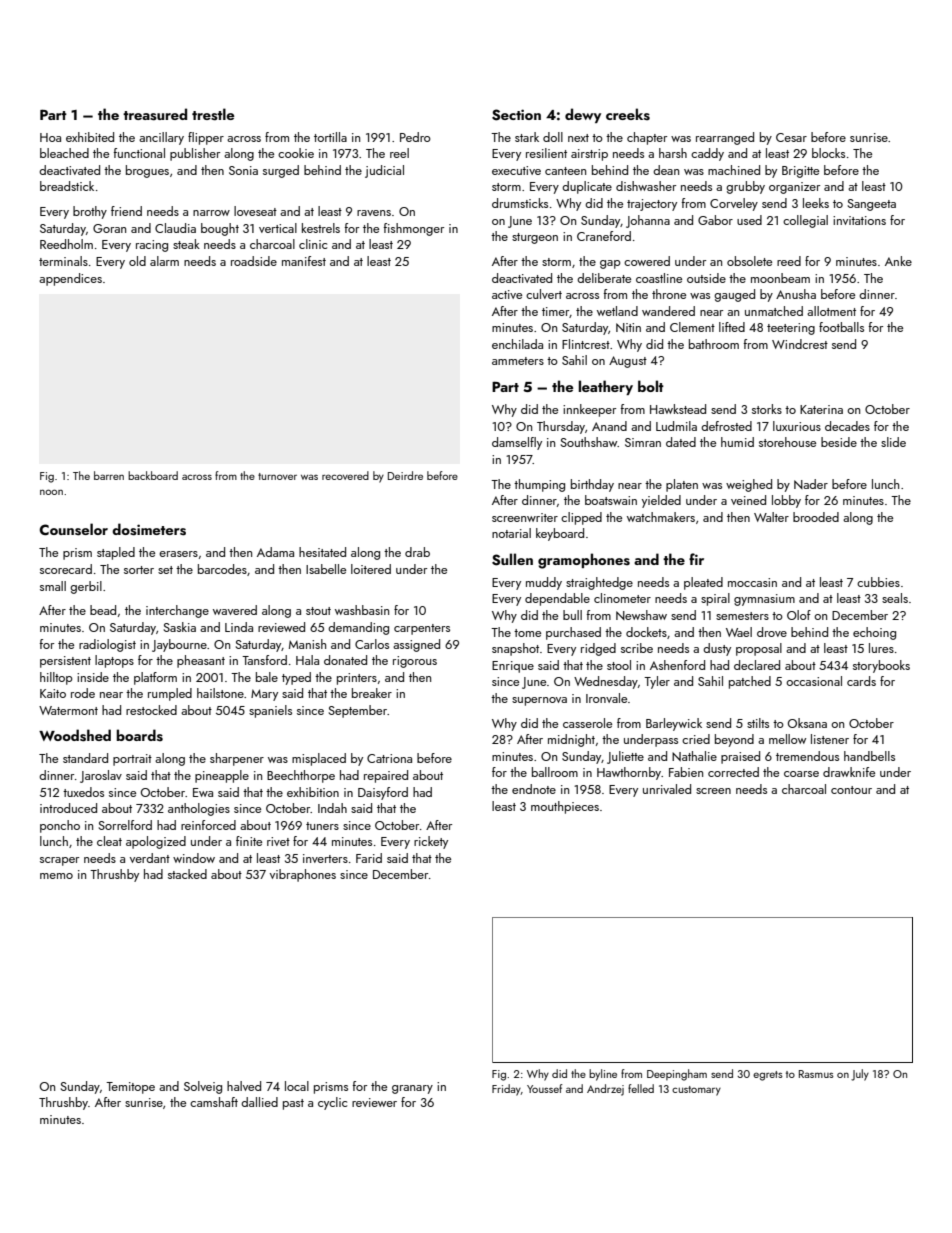 Image resolution: width=952 pixels, height=1233 pixels. I want to click on duplicate, so click(587, 187).
